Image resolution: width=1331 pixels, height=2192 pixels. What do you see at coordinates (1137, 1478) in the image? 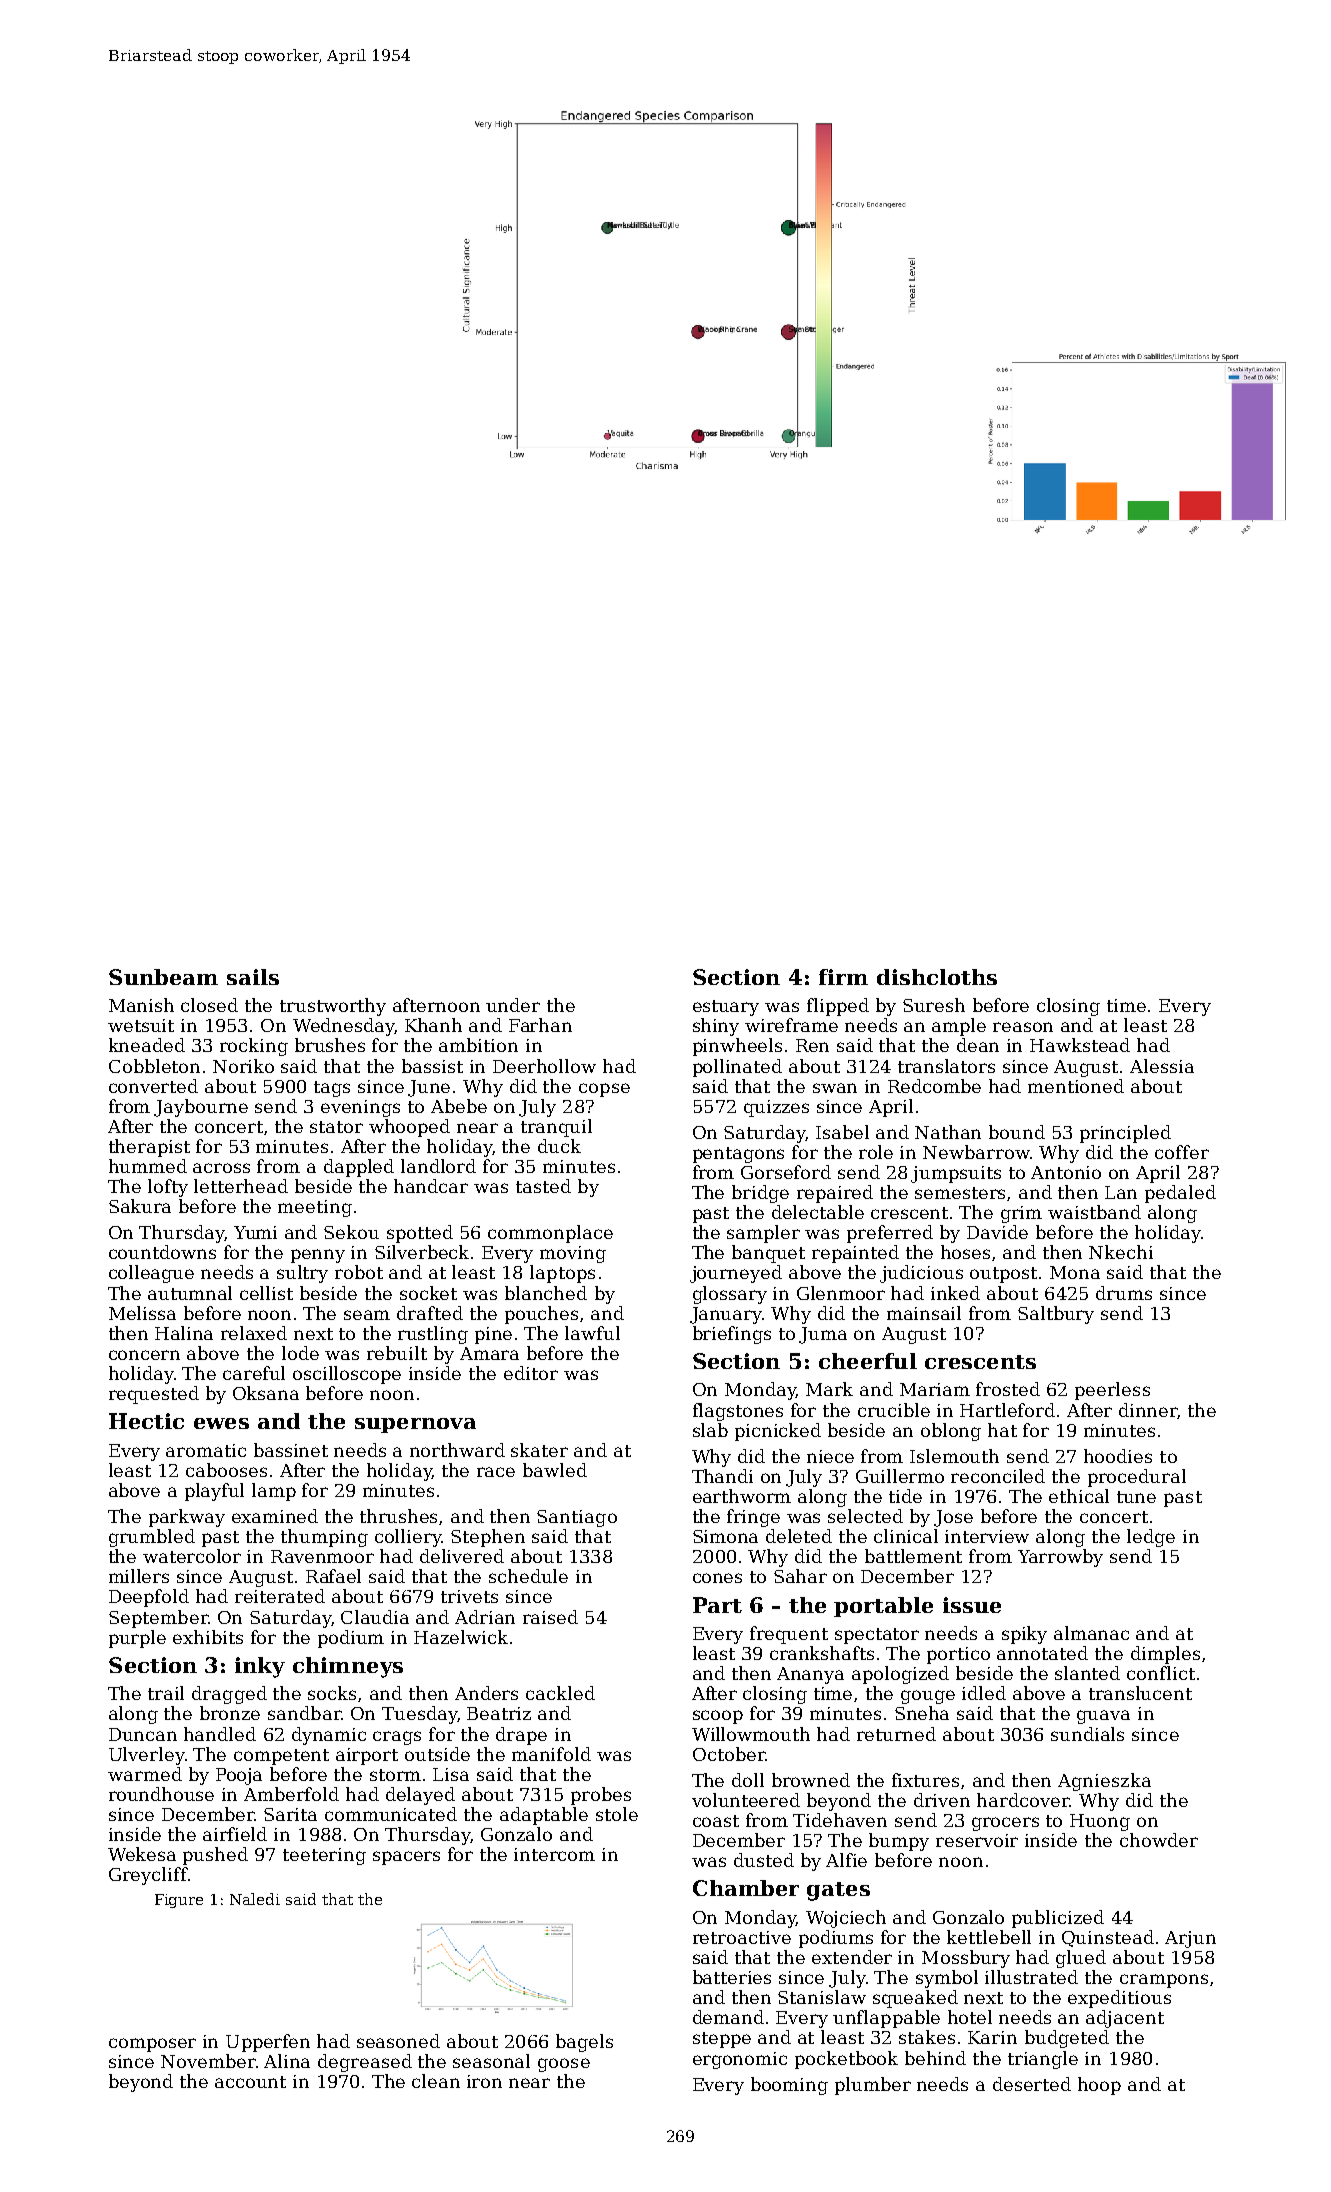
I see `procedural` at bounding box center [1137, 1478].
